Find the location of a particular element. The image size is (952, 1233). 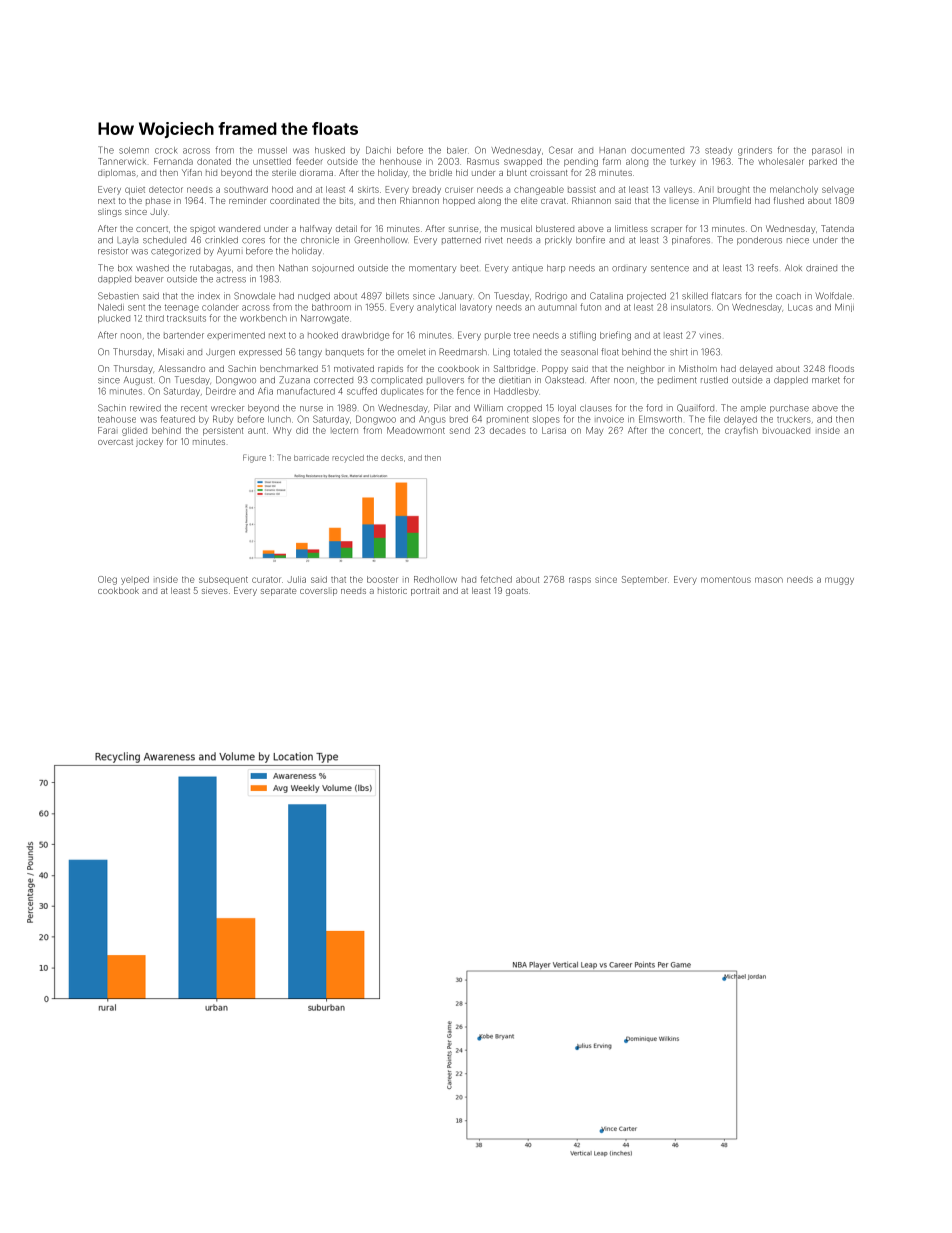

Larisa is located at coordinates (554, 430).
